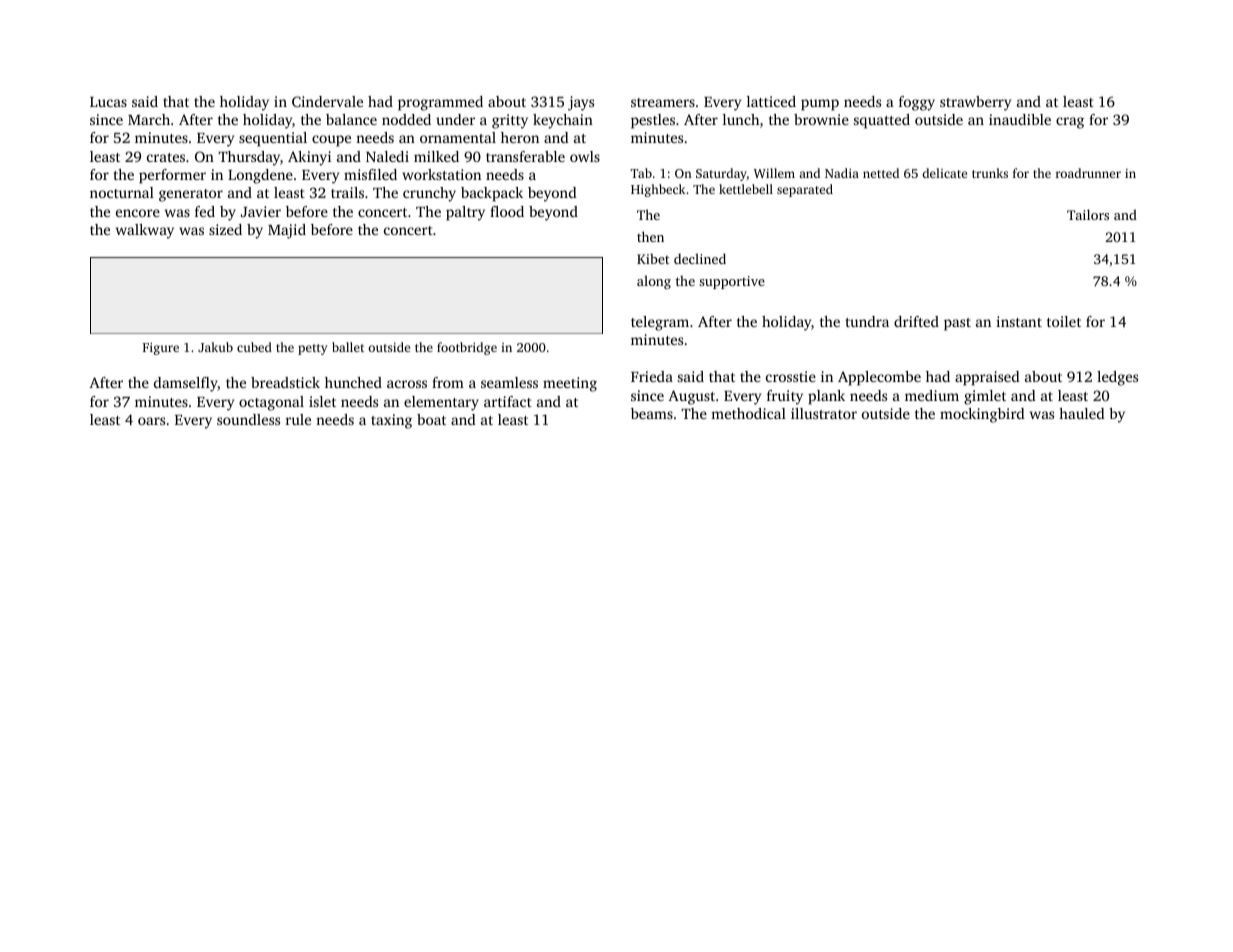 The height and width of the page is (952, 1233). I want to click on Tailors, so click(1088, 214).
